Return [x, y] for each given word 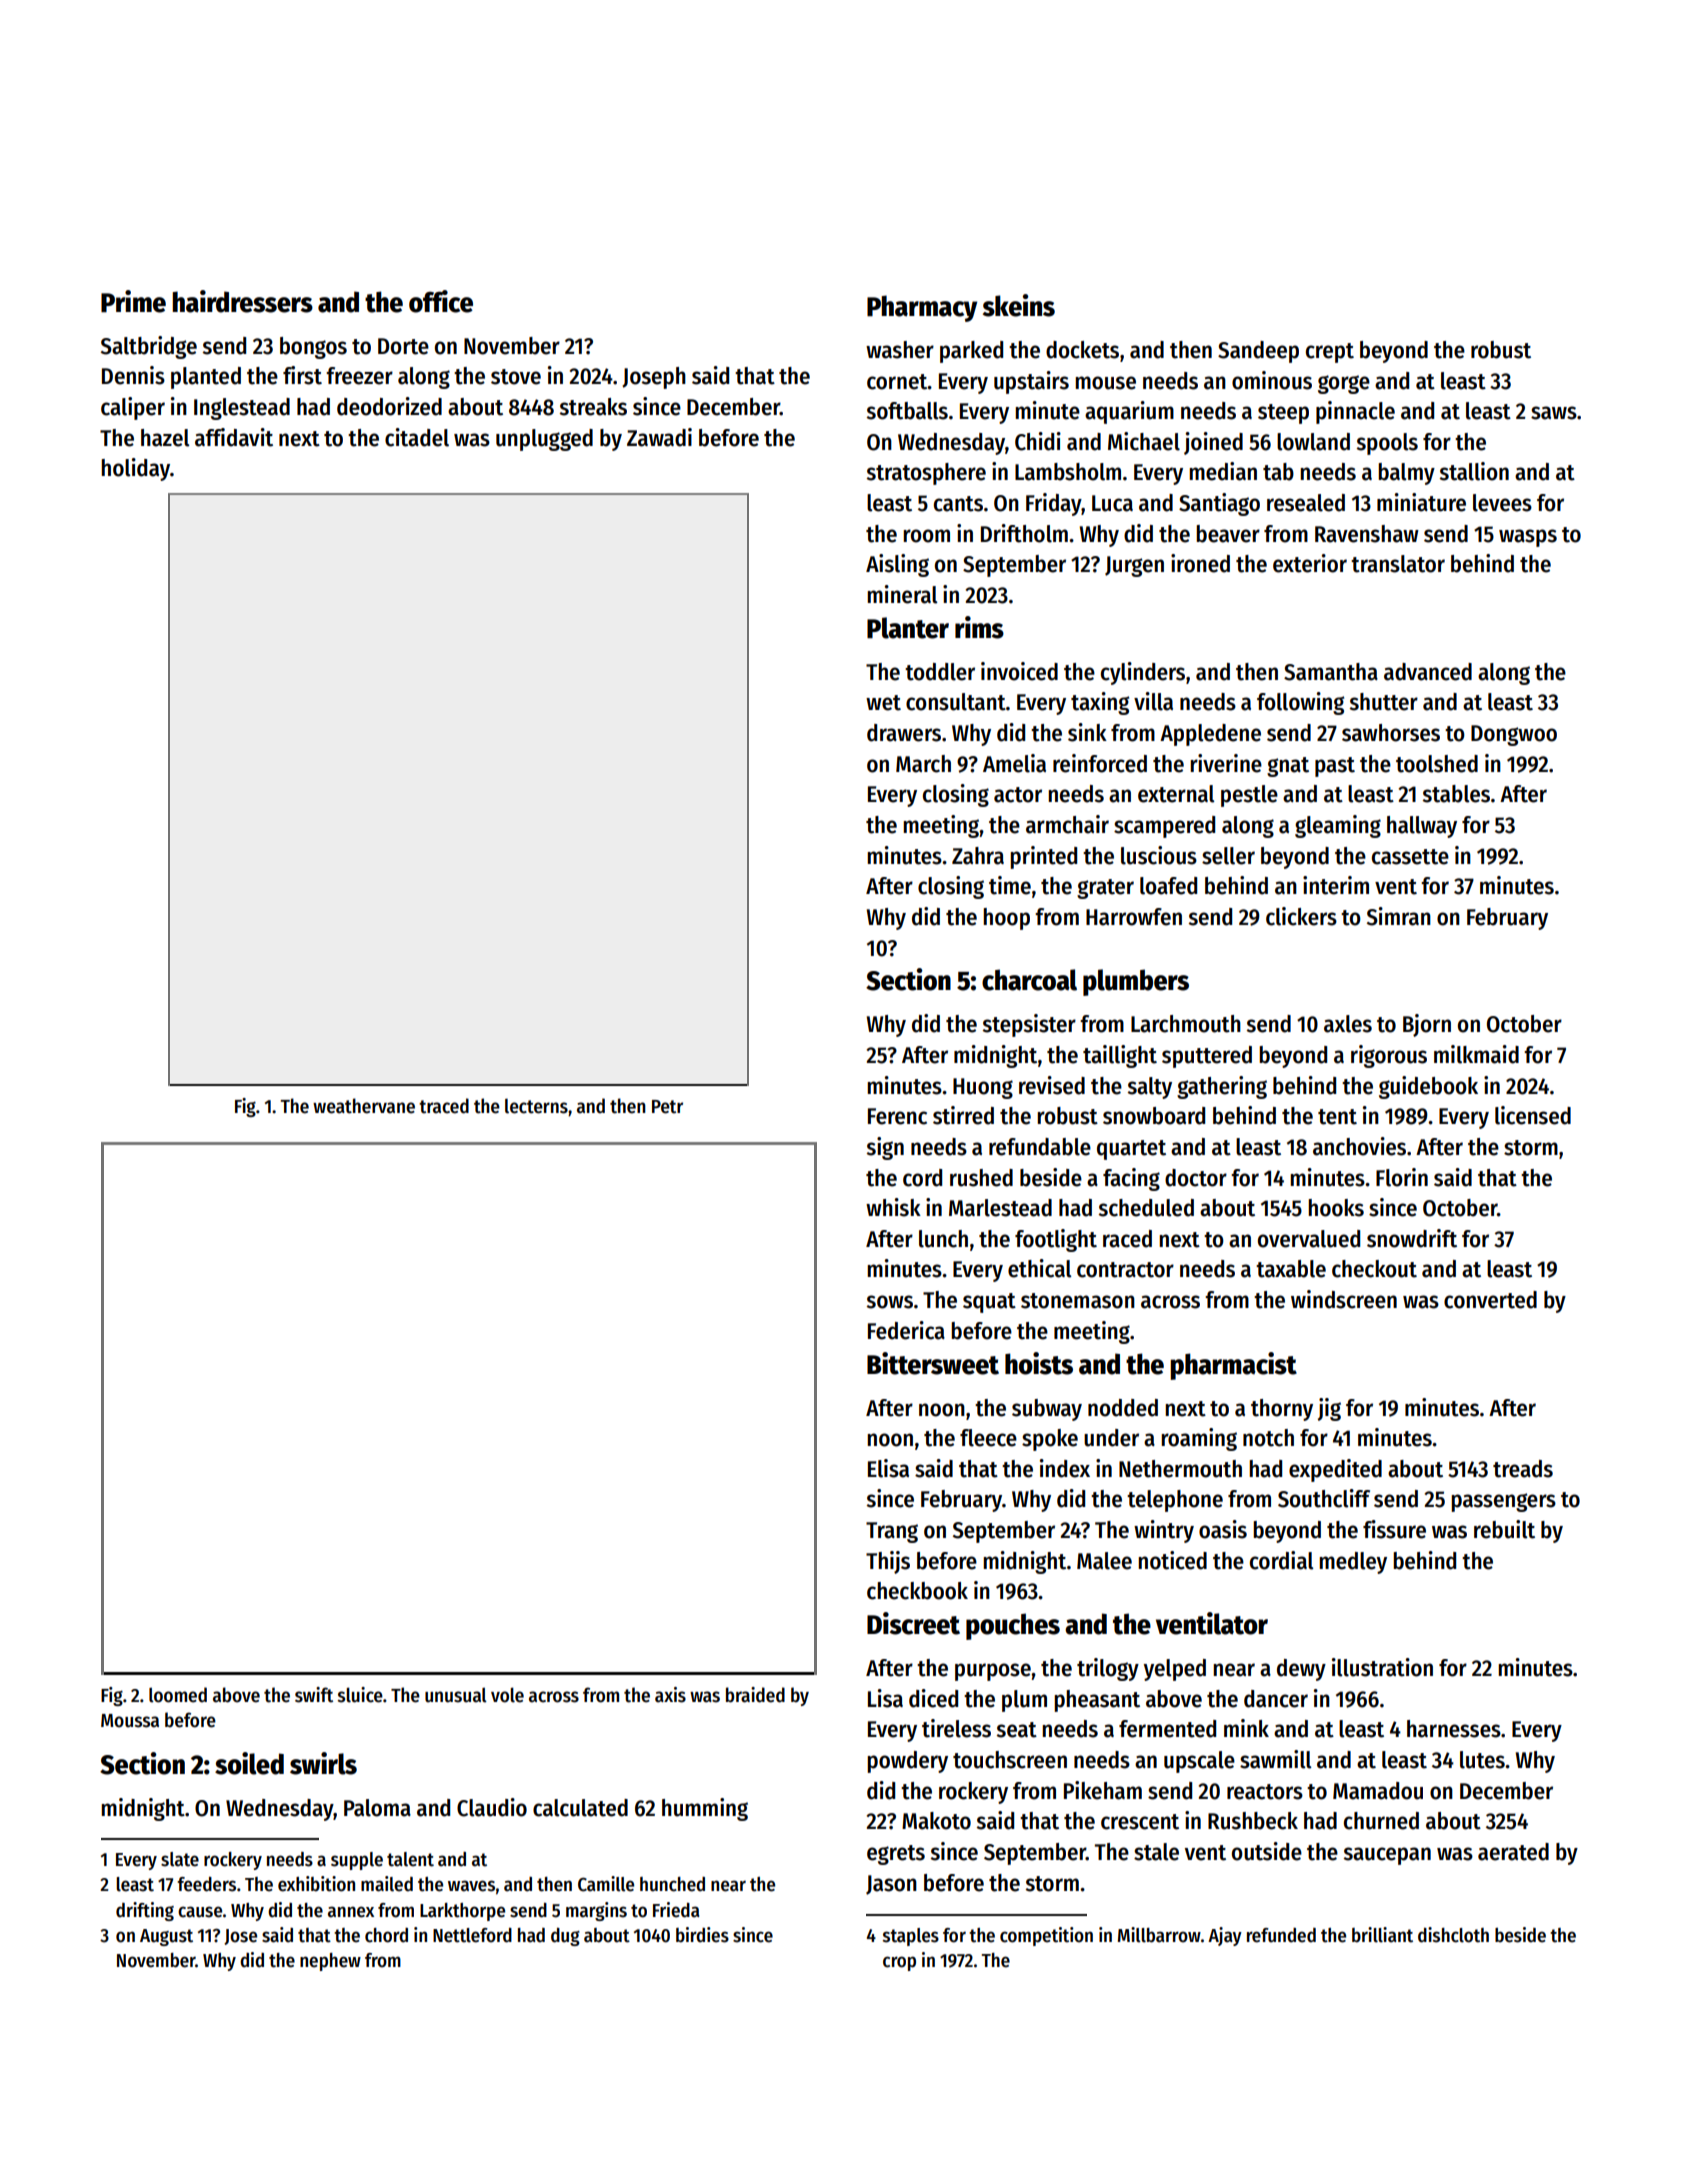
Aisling [897, 565]
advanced [1428, 672]
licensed [1533, 1115]
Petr [667, 1107]
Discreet [913, 1623]
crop [899, 1963]
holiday [135, 469]
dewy [1301, 1670]
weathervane [364, 1106]
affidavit [234, 437]
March [923, 764]
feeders [206, 1884]
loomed [178, 1695]
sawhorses [1391, 733]
